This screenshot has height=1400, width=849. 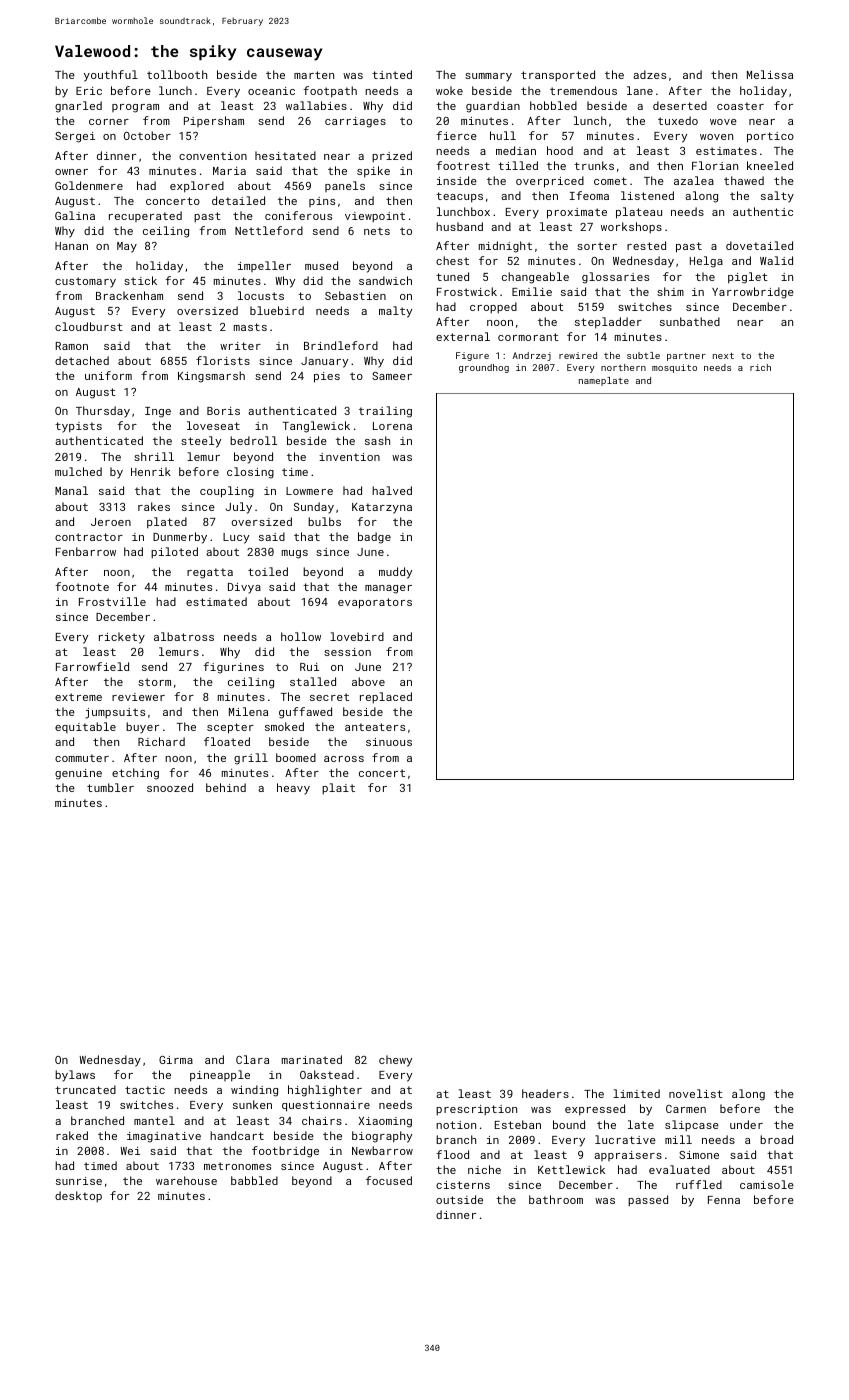 I want to click on focused, so click(x=389, y=1180).
